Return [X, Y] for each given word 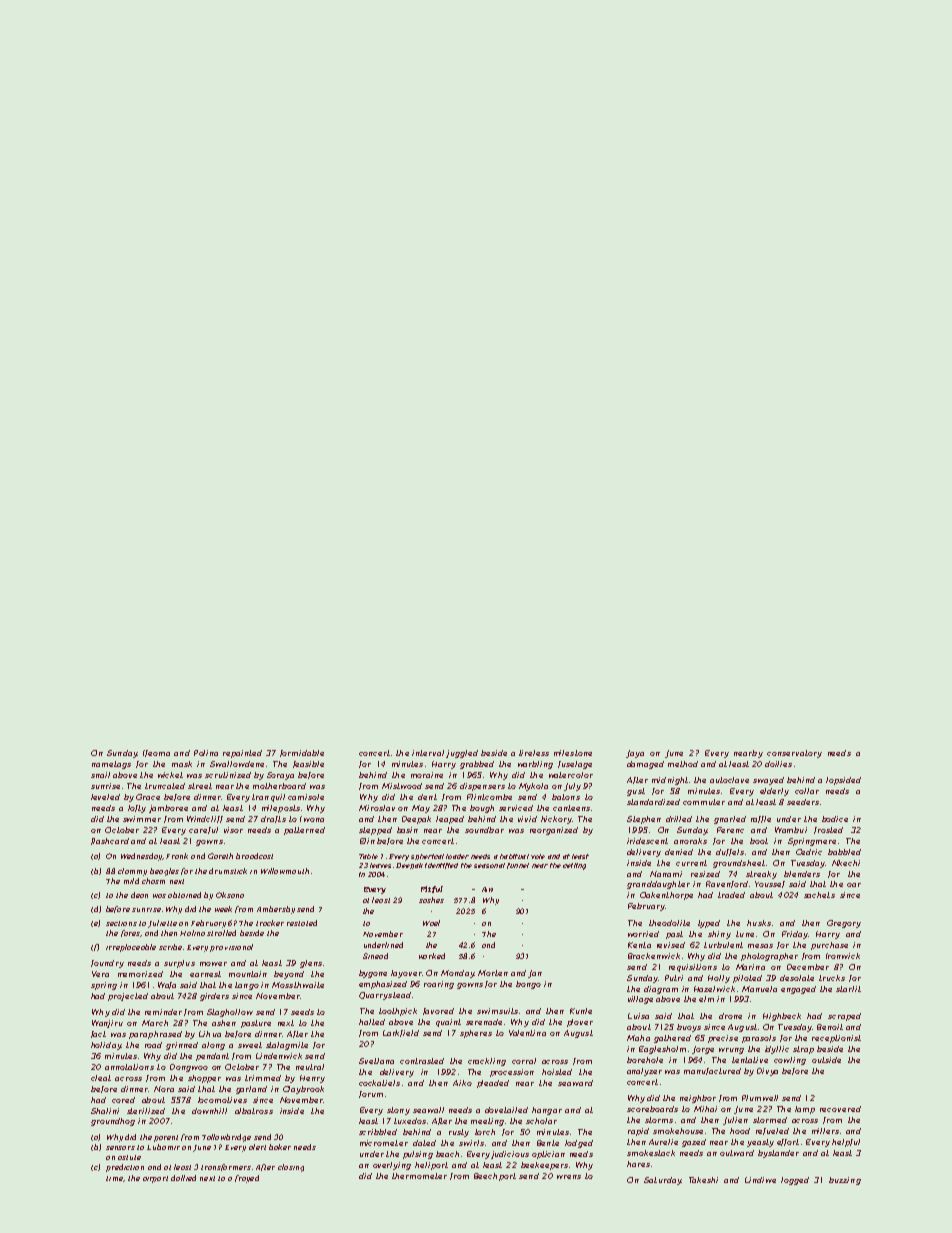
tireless [534, 753]
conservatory [794, 754]
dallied [183, 1178]
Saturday [662, 1181]
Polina [206, 753]
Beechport [495, 1177]
